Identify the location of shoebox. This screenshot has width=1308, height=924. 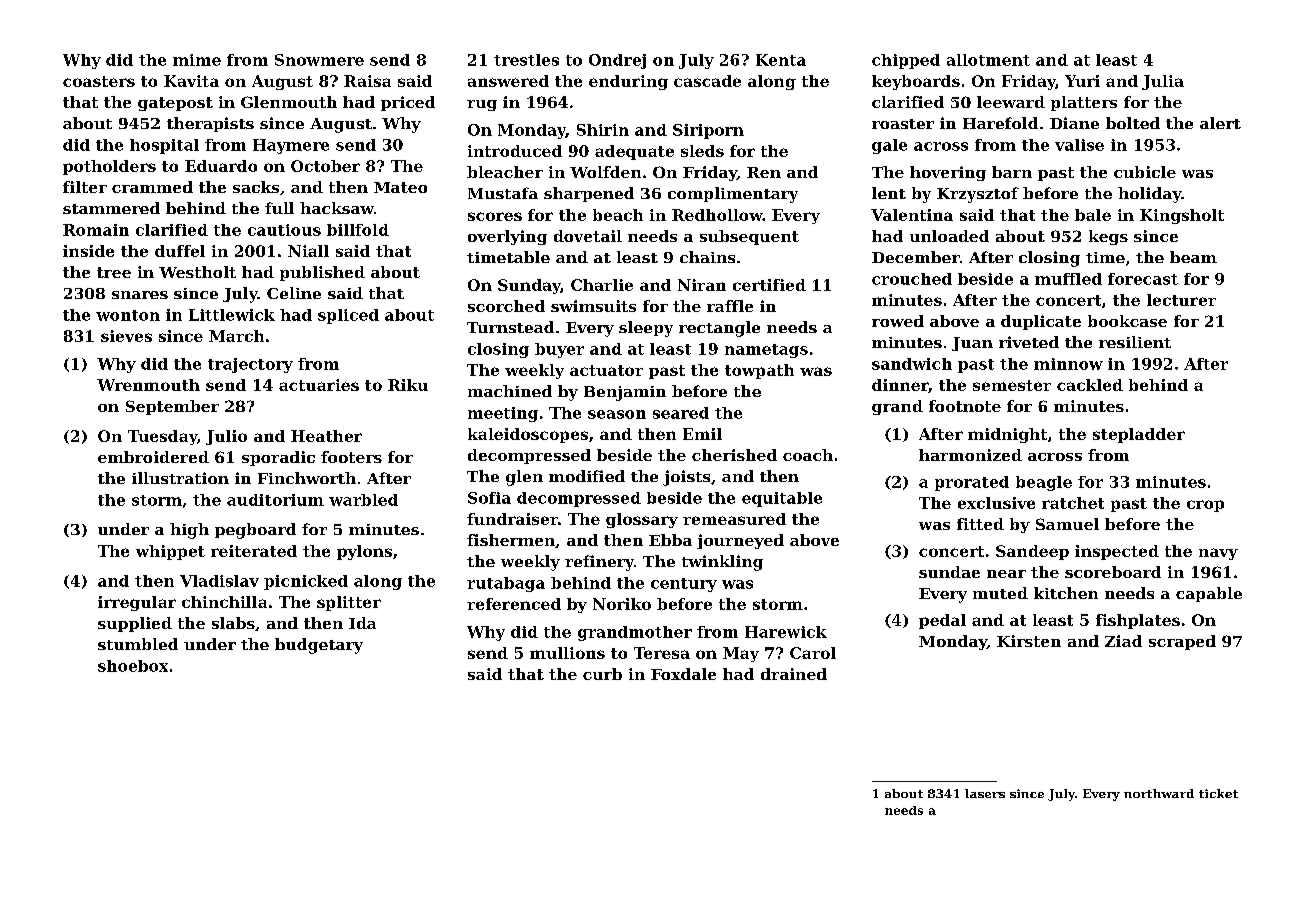
(133, 666).
